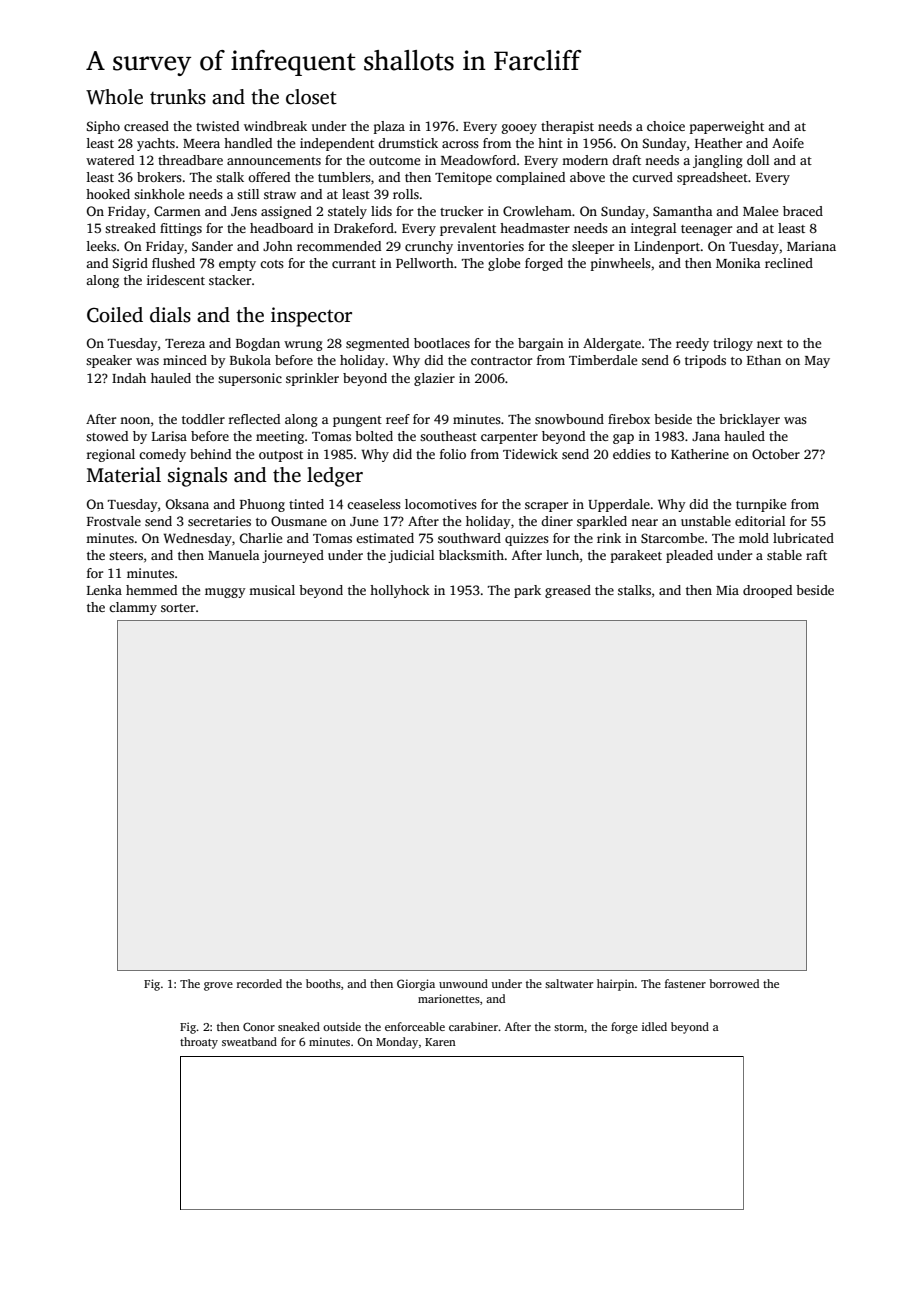  Describe the element at coordinates (178, 608) in the page. I see `sorter` at that location.
